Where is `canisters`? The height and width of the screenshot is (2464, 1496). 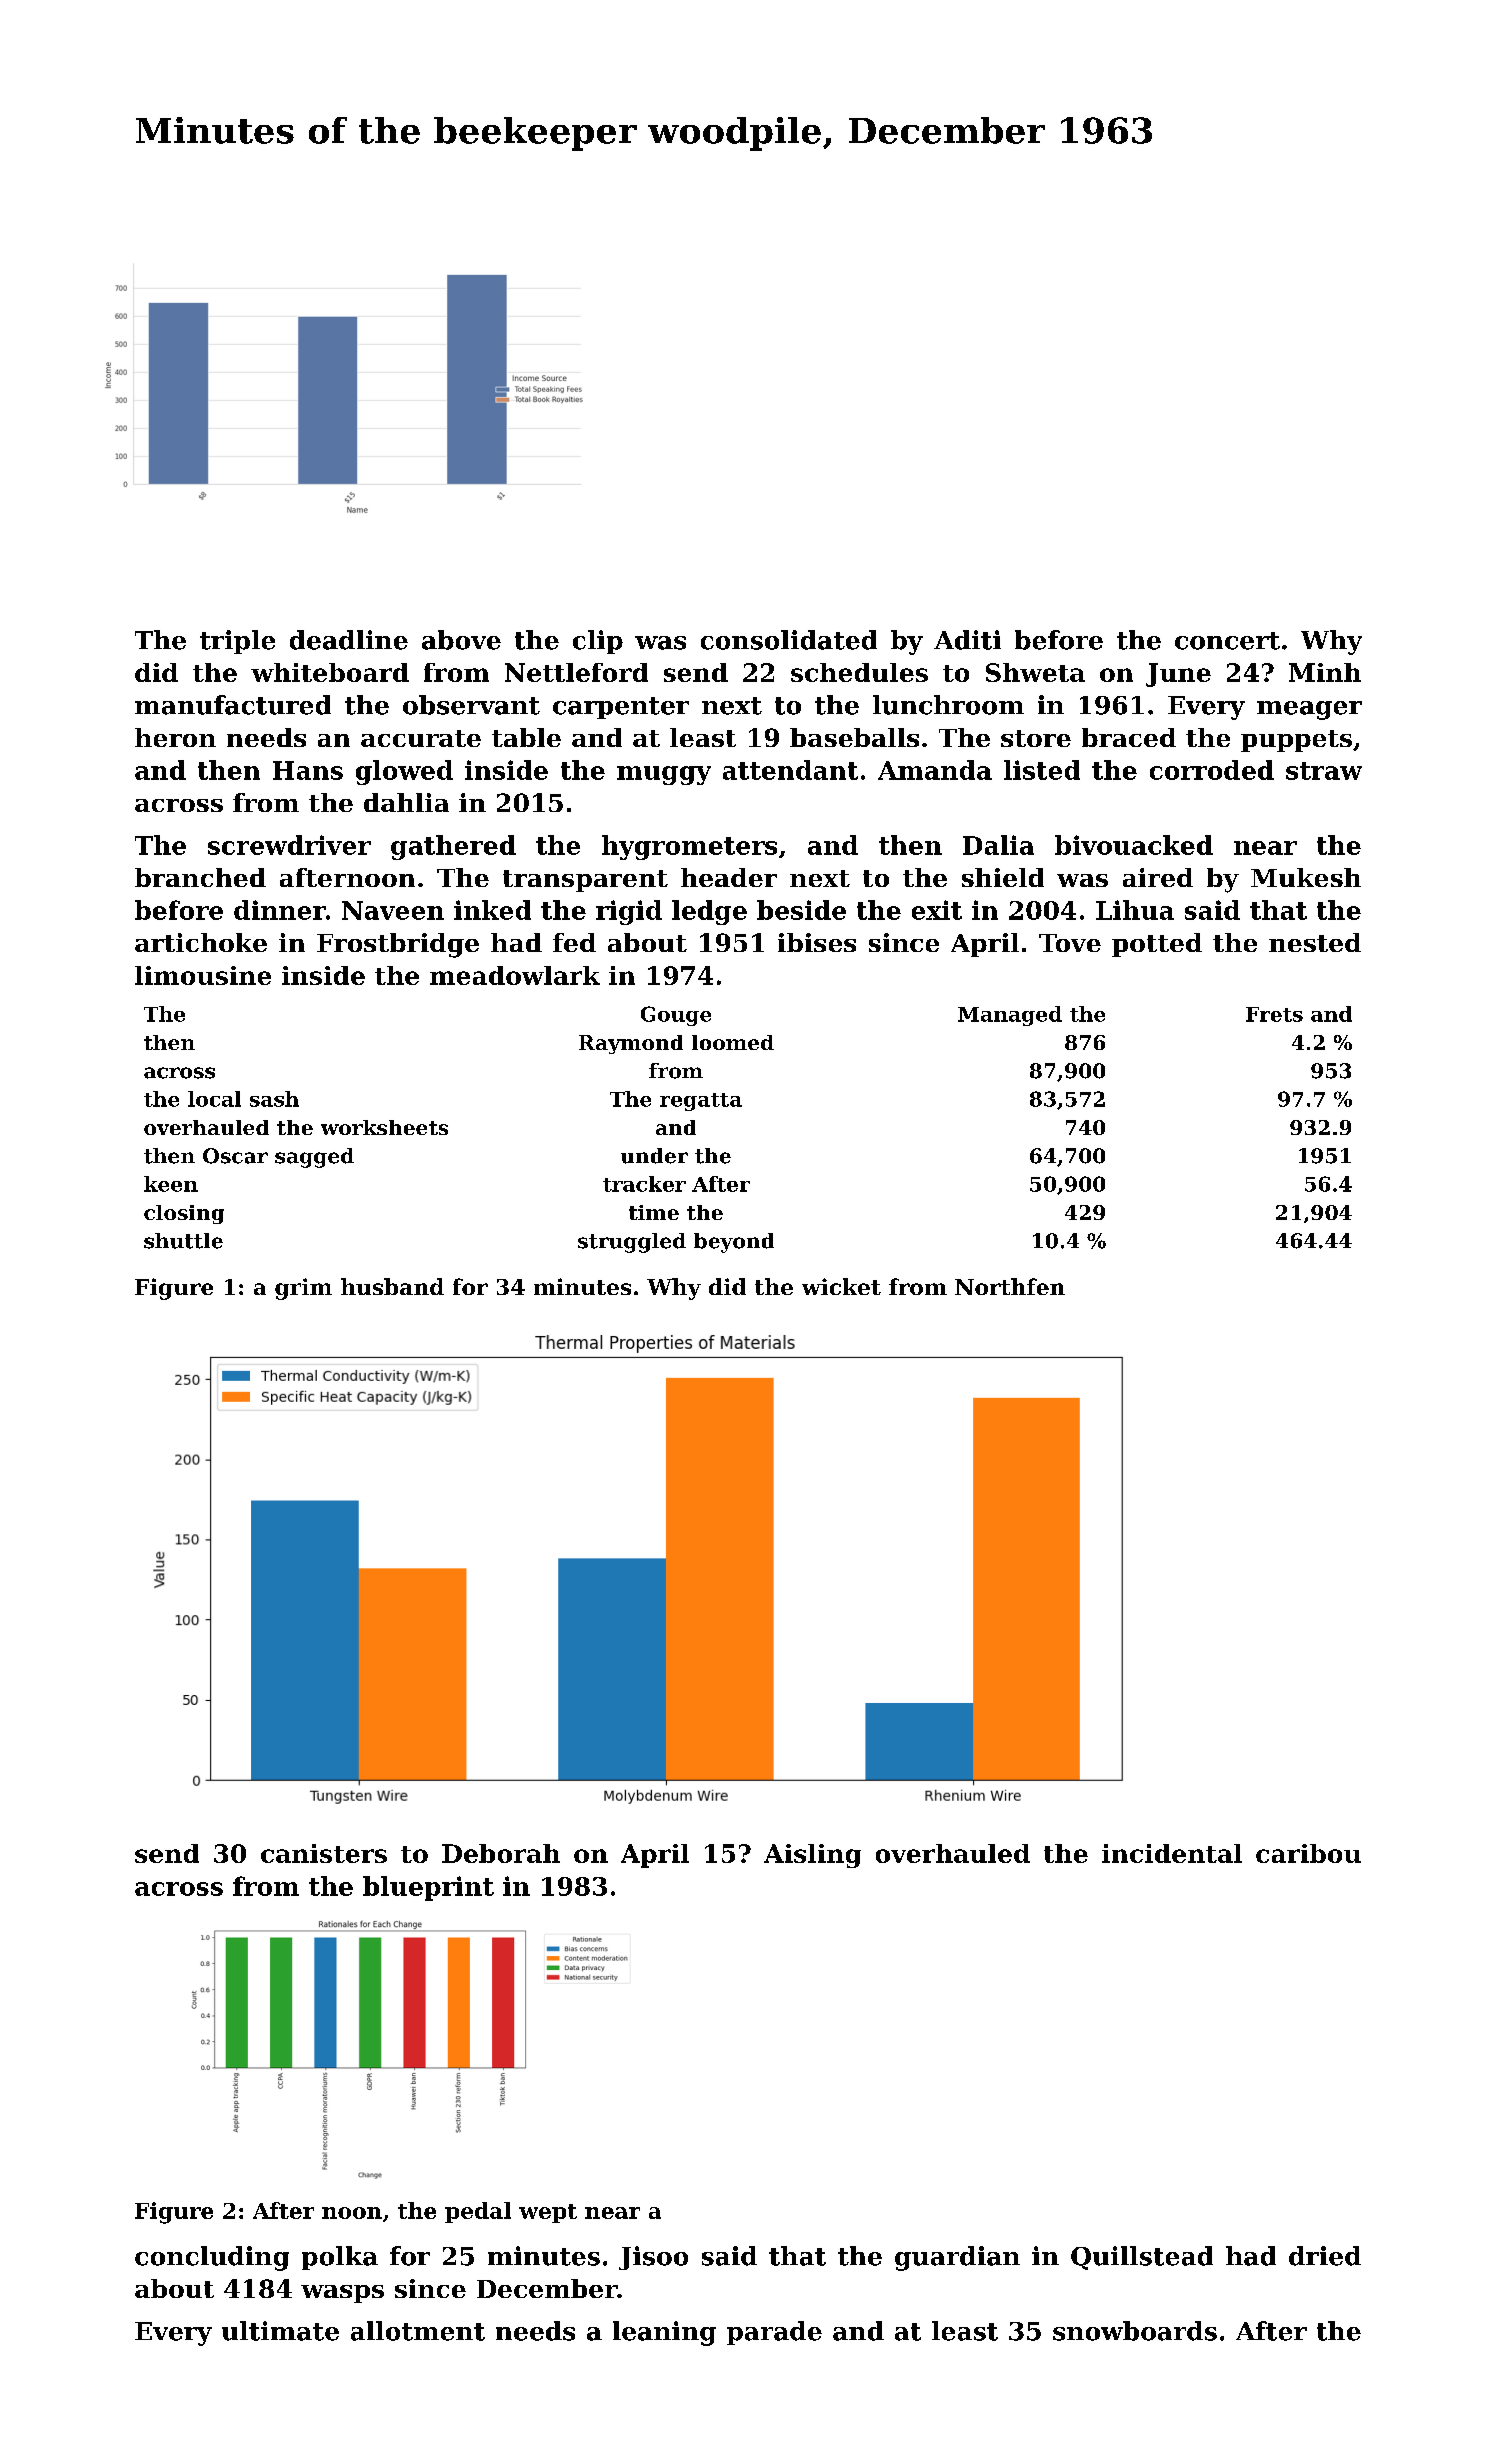
canisters is located at coordinates (324, 1853).
